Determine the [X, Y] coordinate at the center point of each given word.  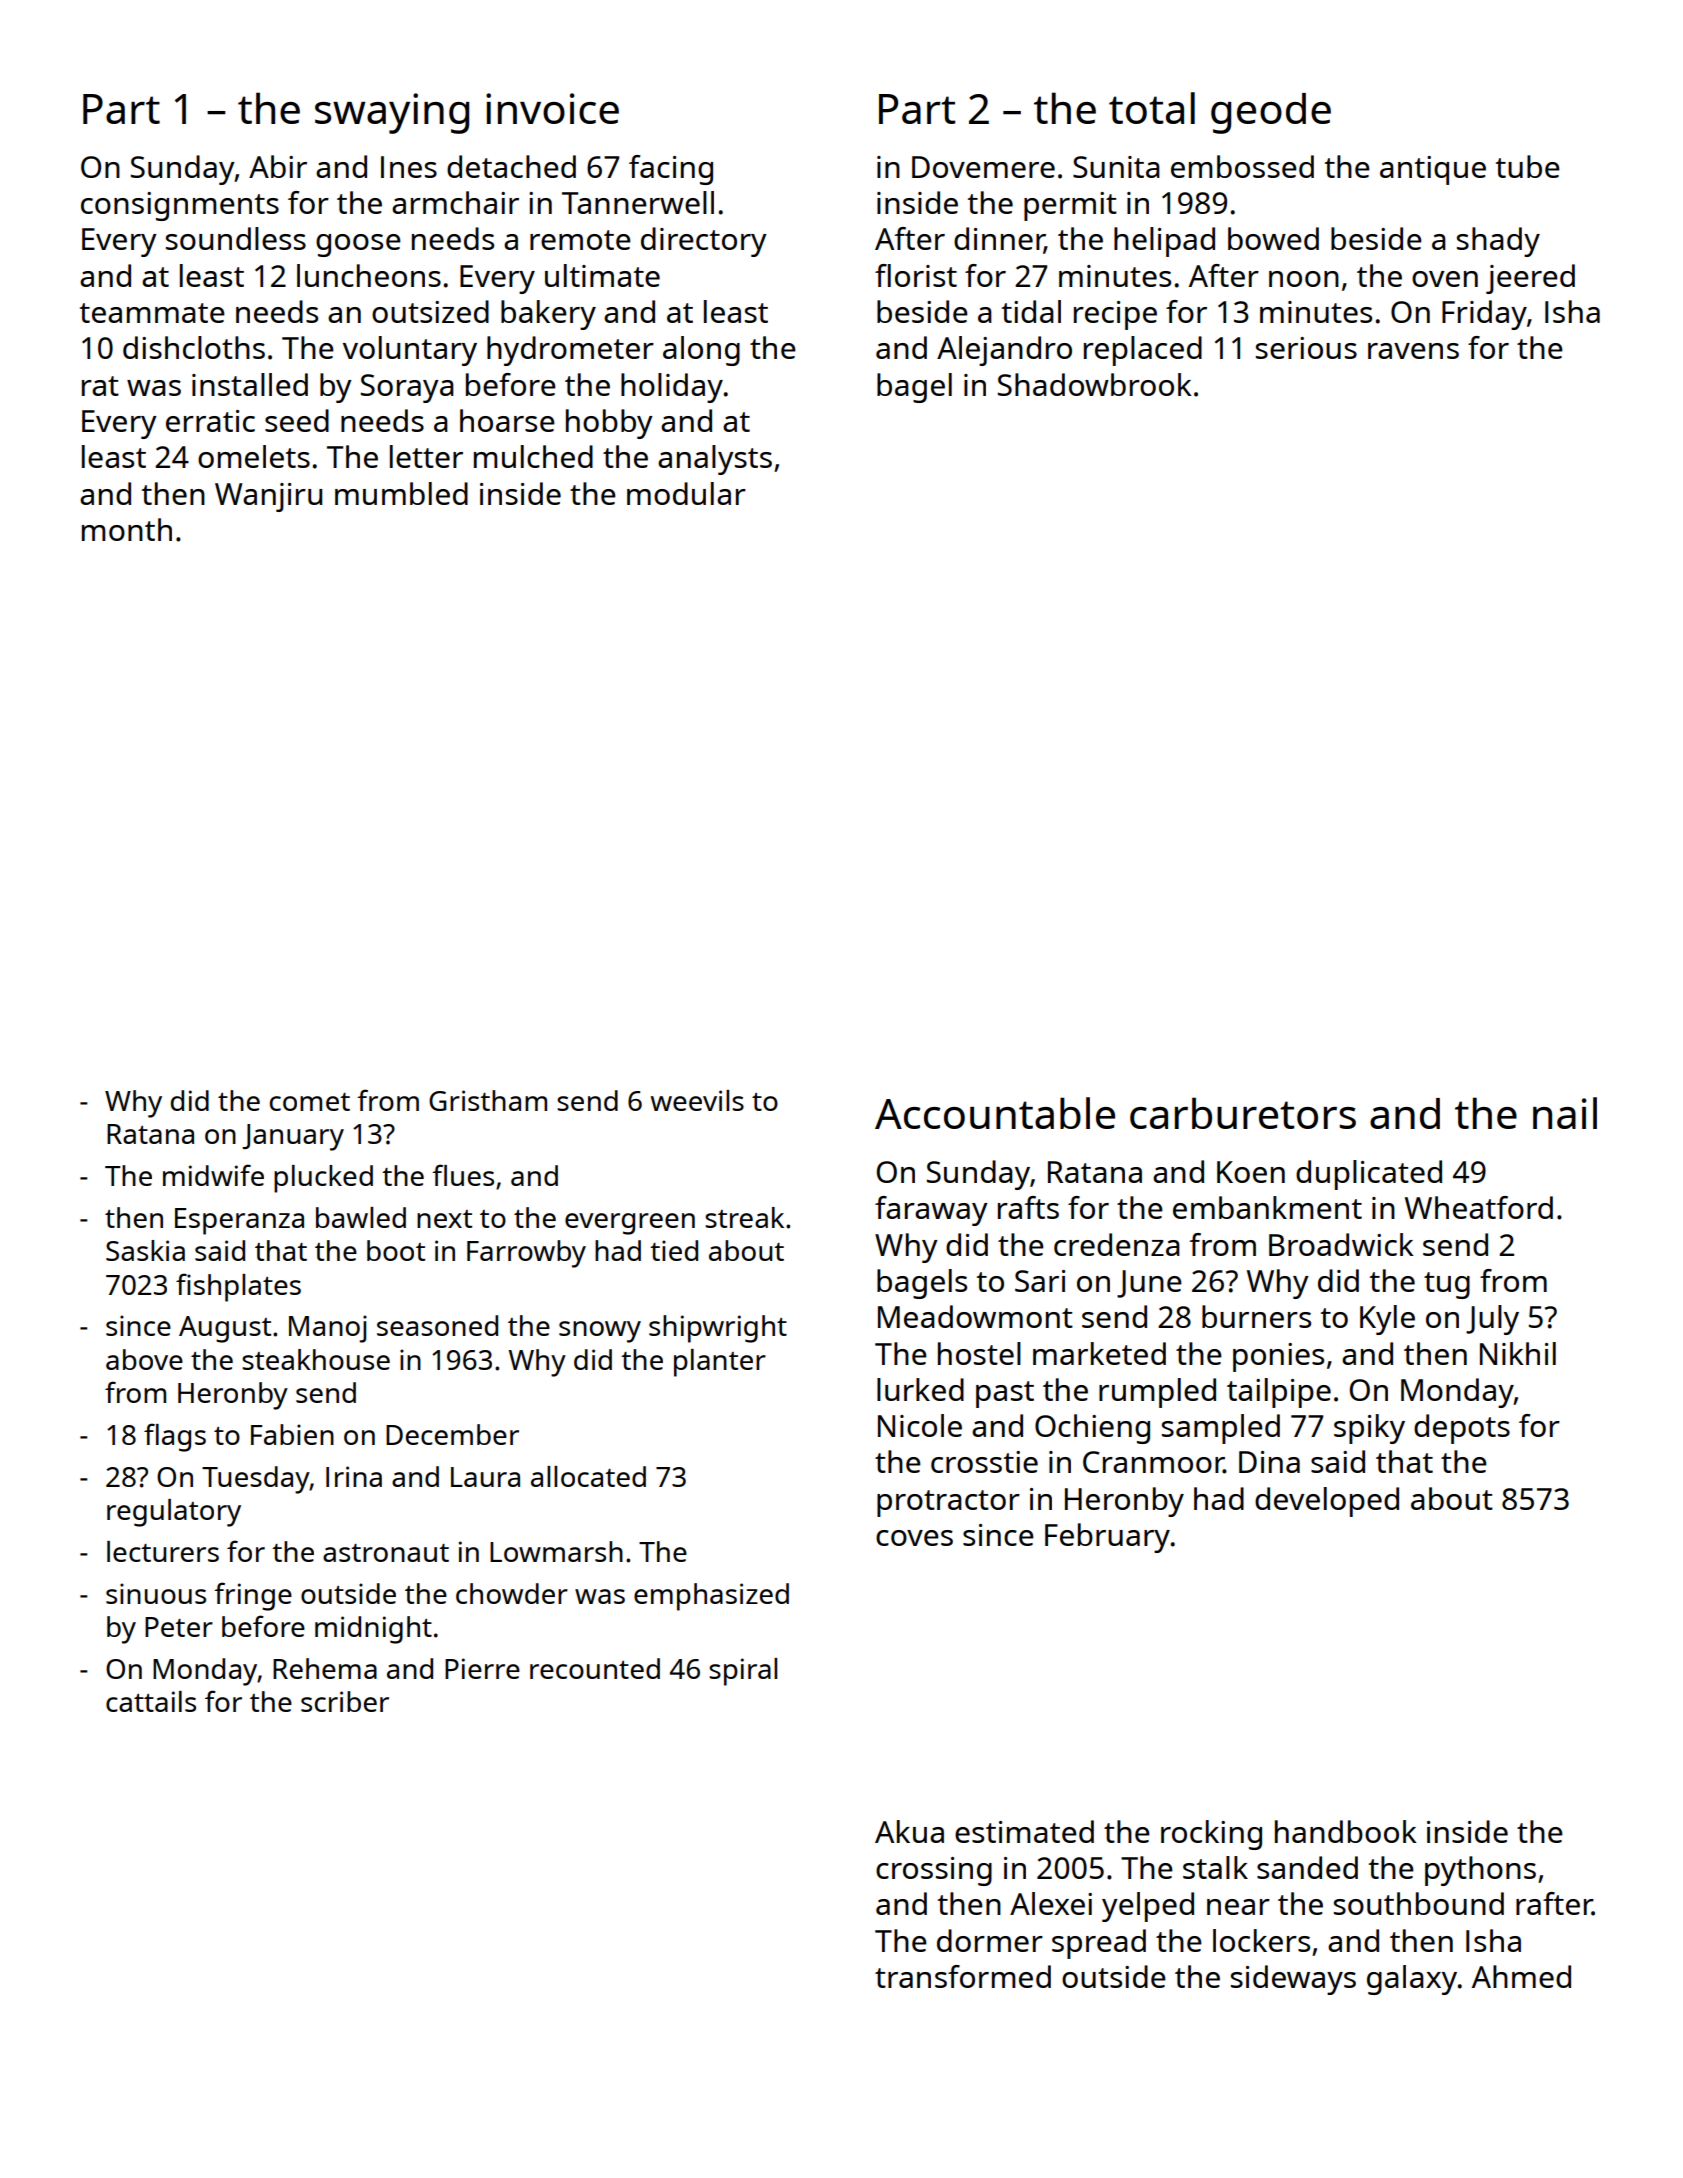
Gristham [488, 1100]
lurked [920, 1389]
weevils [697, 1100]
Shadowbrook [1095, 384]
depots [1462, 1429]
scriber [345, 1701]
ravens [1413, 351]
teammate [152, 313]
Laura [485, 1477]
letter [426, 456]
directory [704, 242]
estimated [1024, 1831]
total [1152, 108]
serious [1306, 348]
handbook [1346, 1831]
